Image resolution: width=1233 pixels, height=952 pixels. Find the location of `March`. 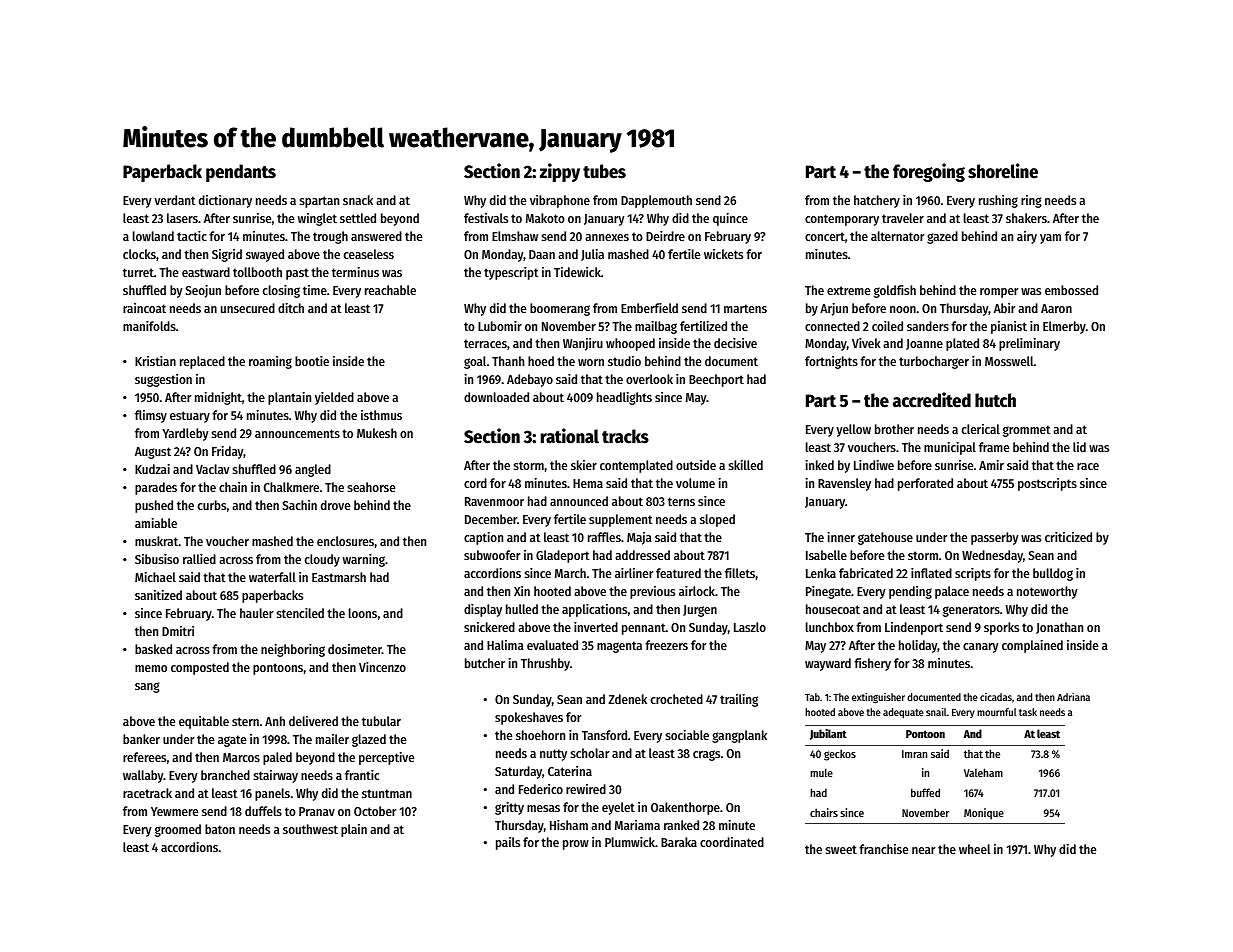

March is located at coordinates (570, 573).
